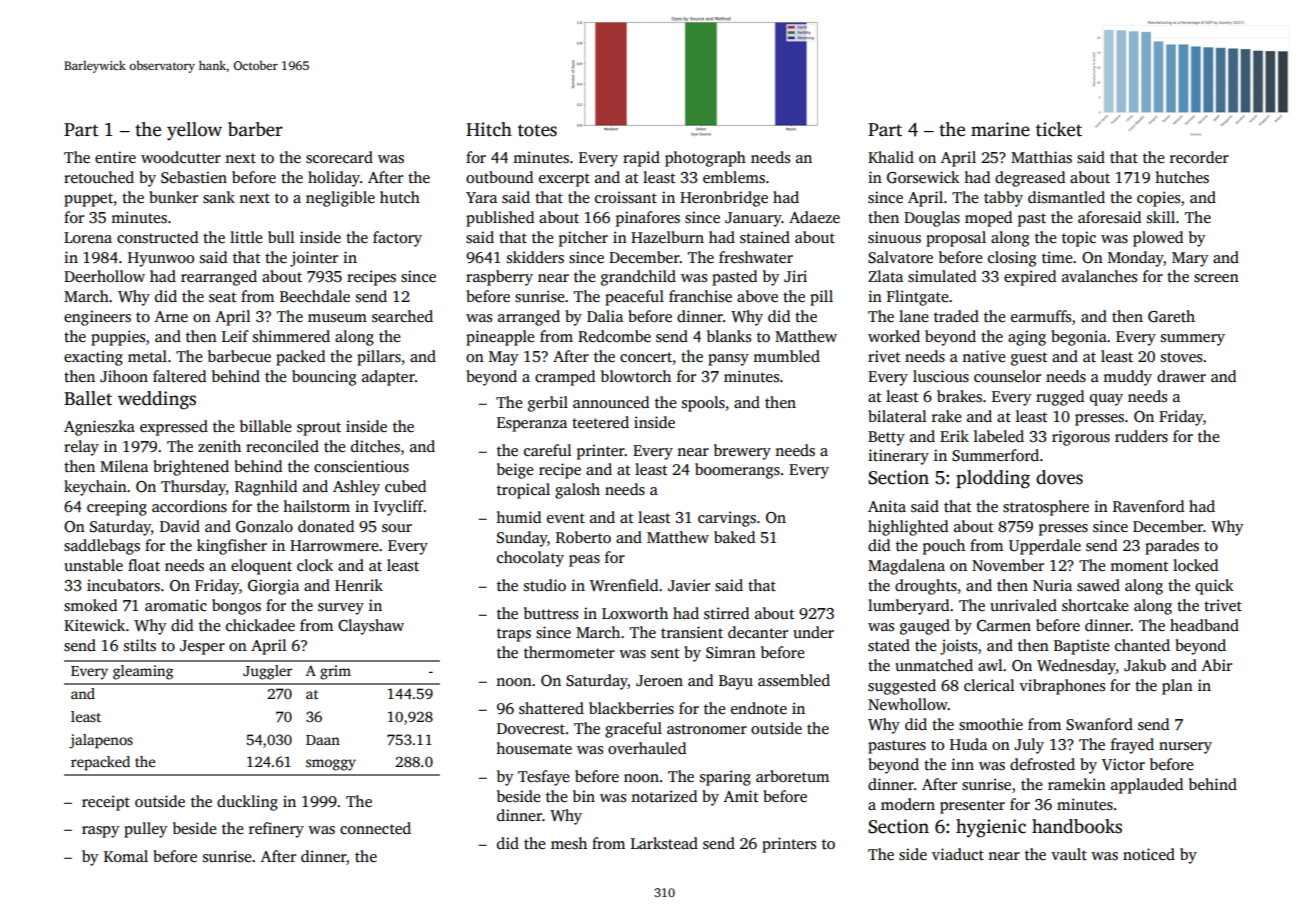 The height and width of the screenshot is (924, 1308). Describe the element at coordinates (514, 635) in the screenshot. I see `traps` at that location.
